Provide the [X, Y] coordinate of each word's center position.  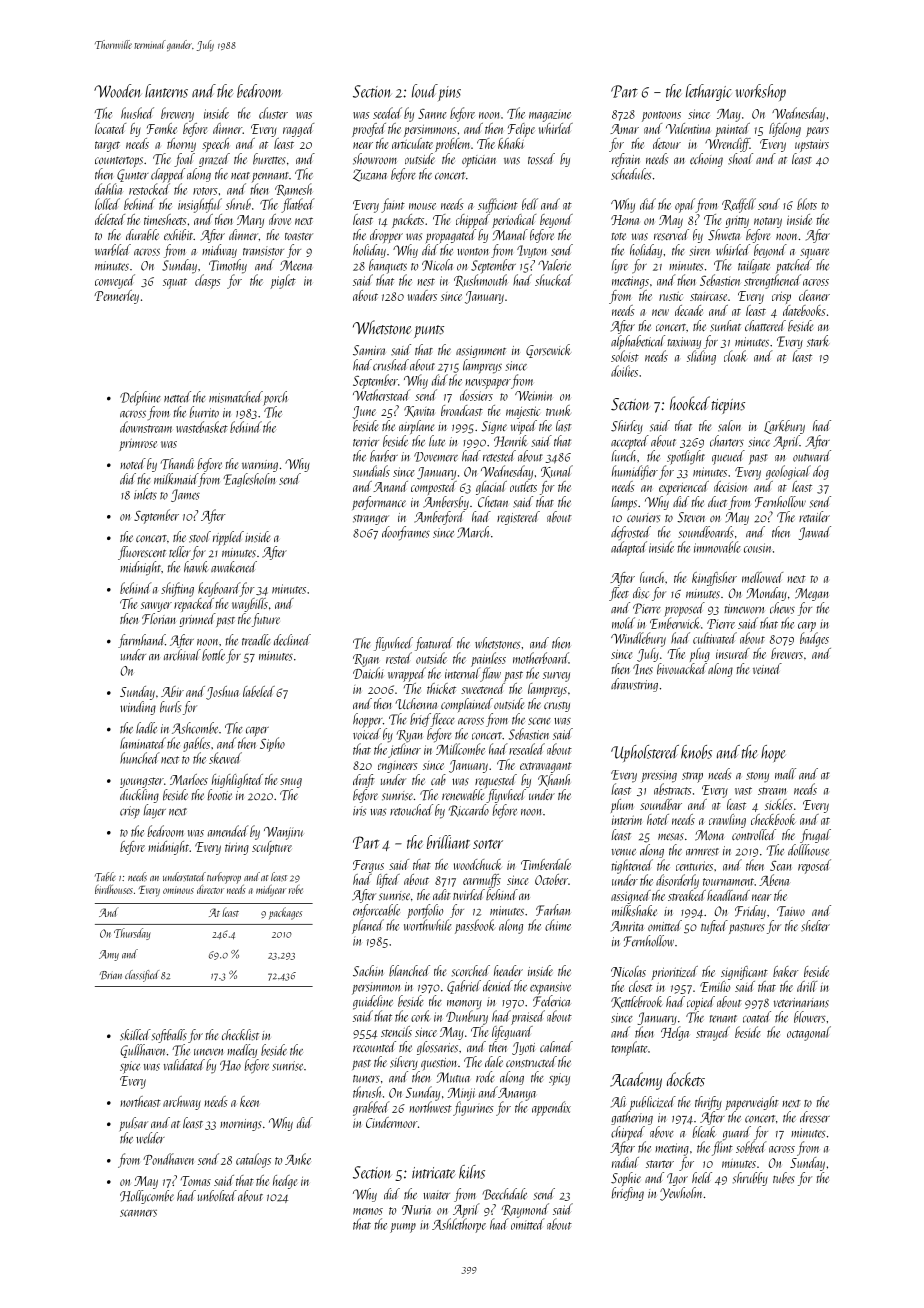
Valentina [688, 128]
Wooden [118, 91]
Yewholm [681, 1194]
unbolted [217, 1195]
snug [291, 783]
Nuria [416, 1210]
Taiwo [791, 911]
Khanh [554, 780]
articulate [412, 143]
